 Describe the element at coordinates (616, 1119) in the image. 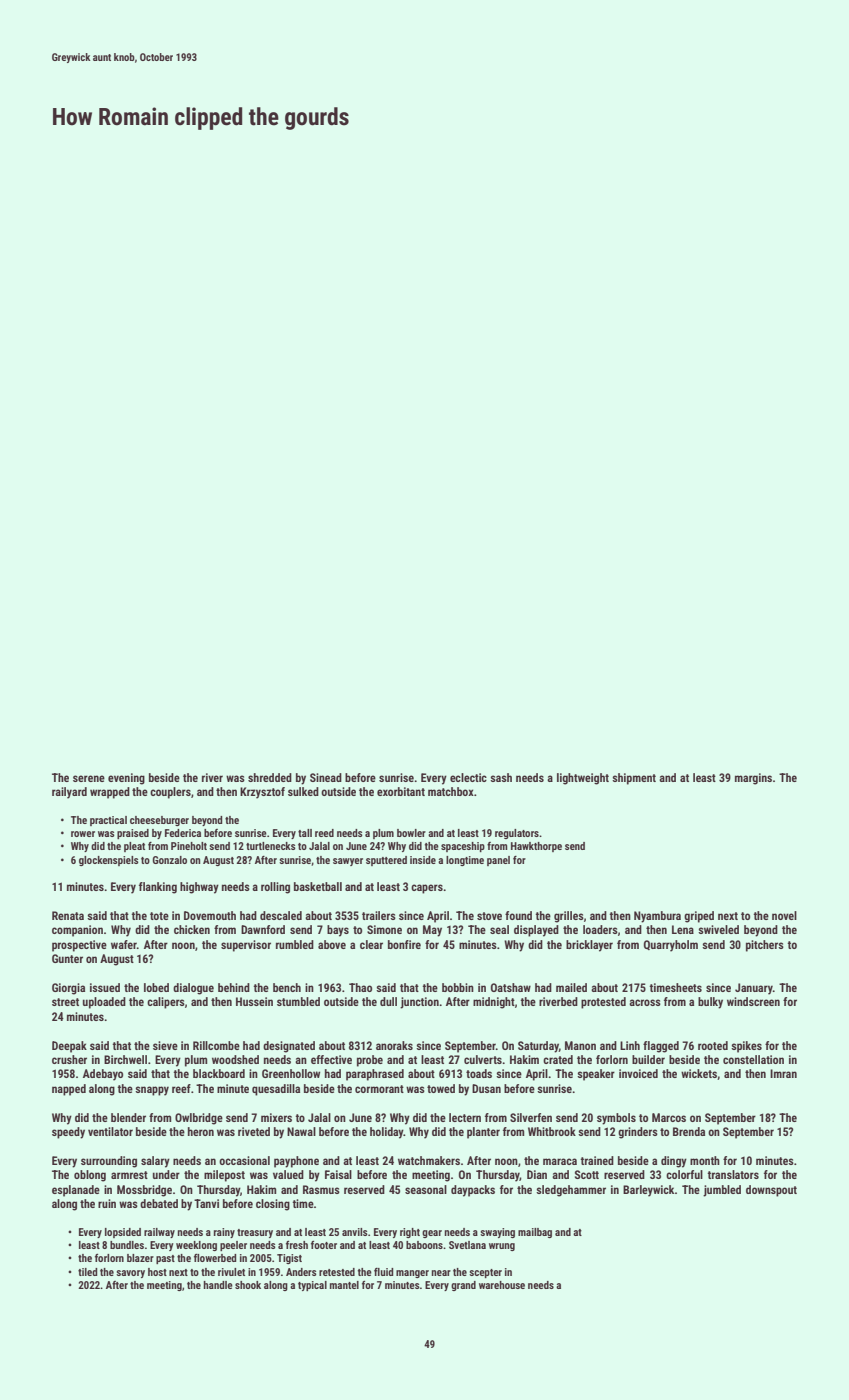

I see `symbols` at that location.
